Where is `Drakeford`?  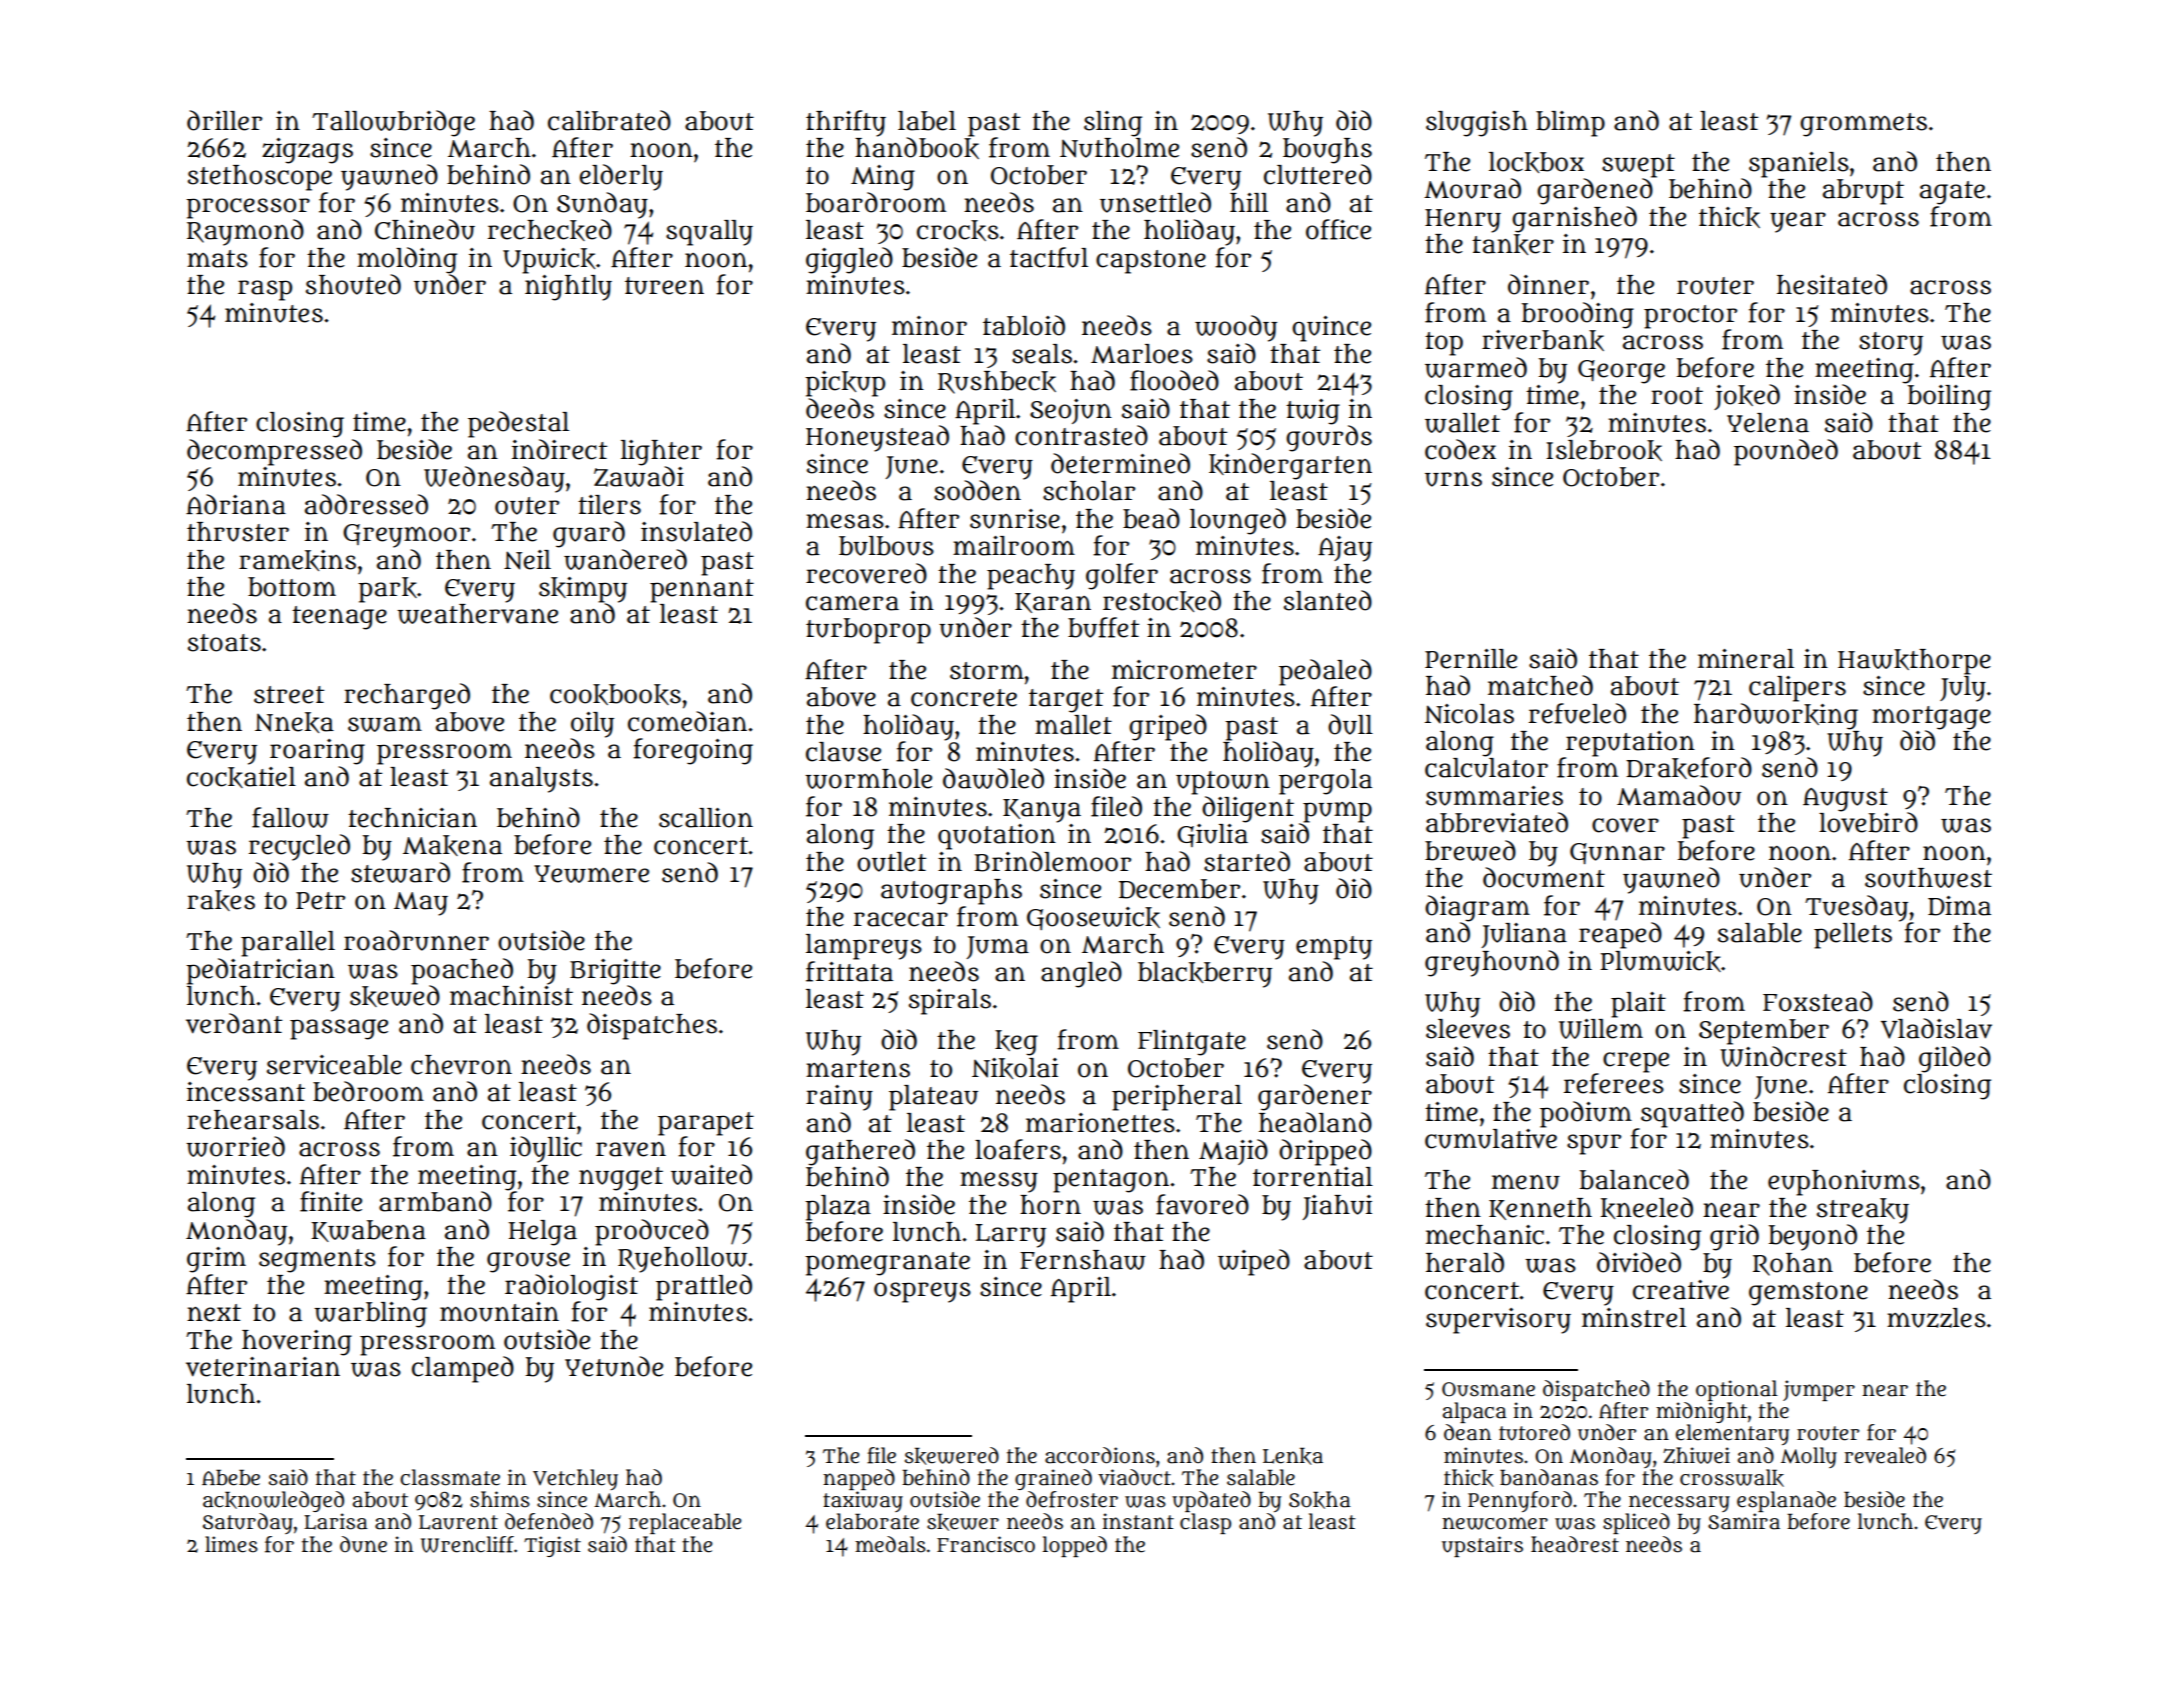 Drakeford is located at coordinates (1689, 768).
